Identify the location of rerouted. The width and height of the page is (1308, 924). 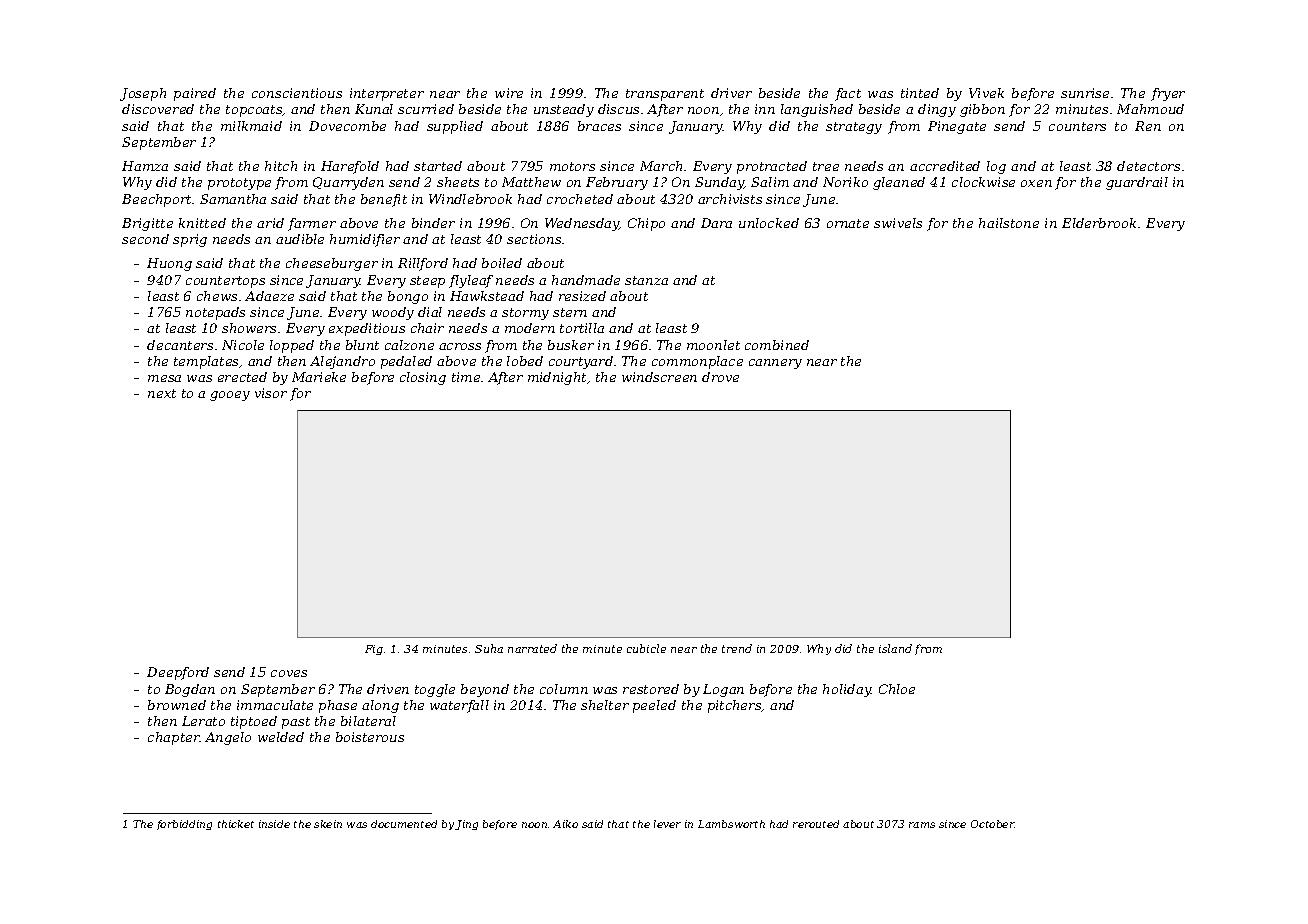
(816, 824).
